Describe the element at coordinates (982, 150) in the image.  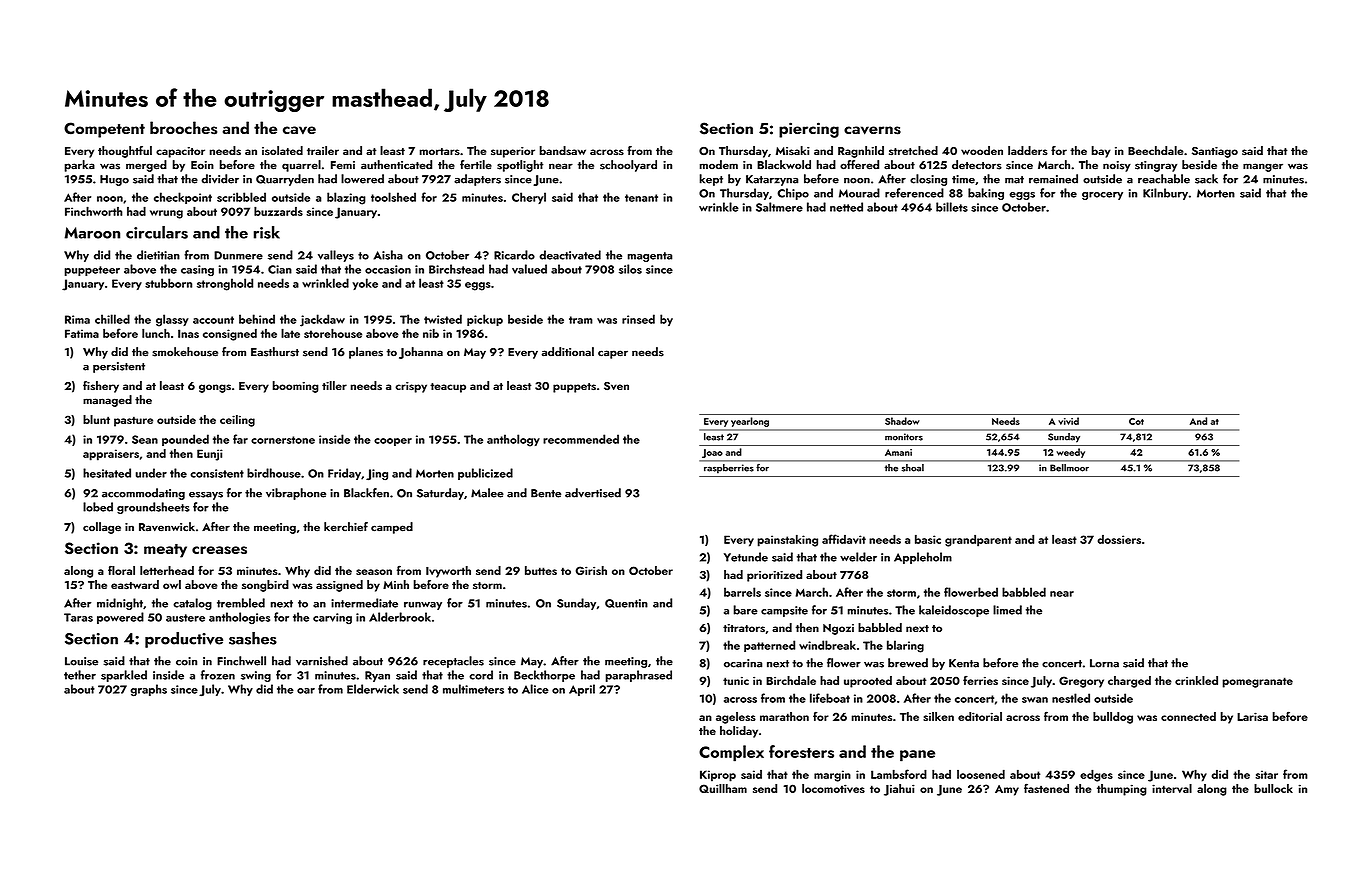
I see `wooden` at that location.
